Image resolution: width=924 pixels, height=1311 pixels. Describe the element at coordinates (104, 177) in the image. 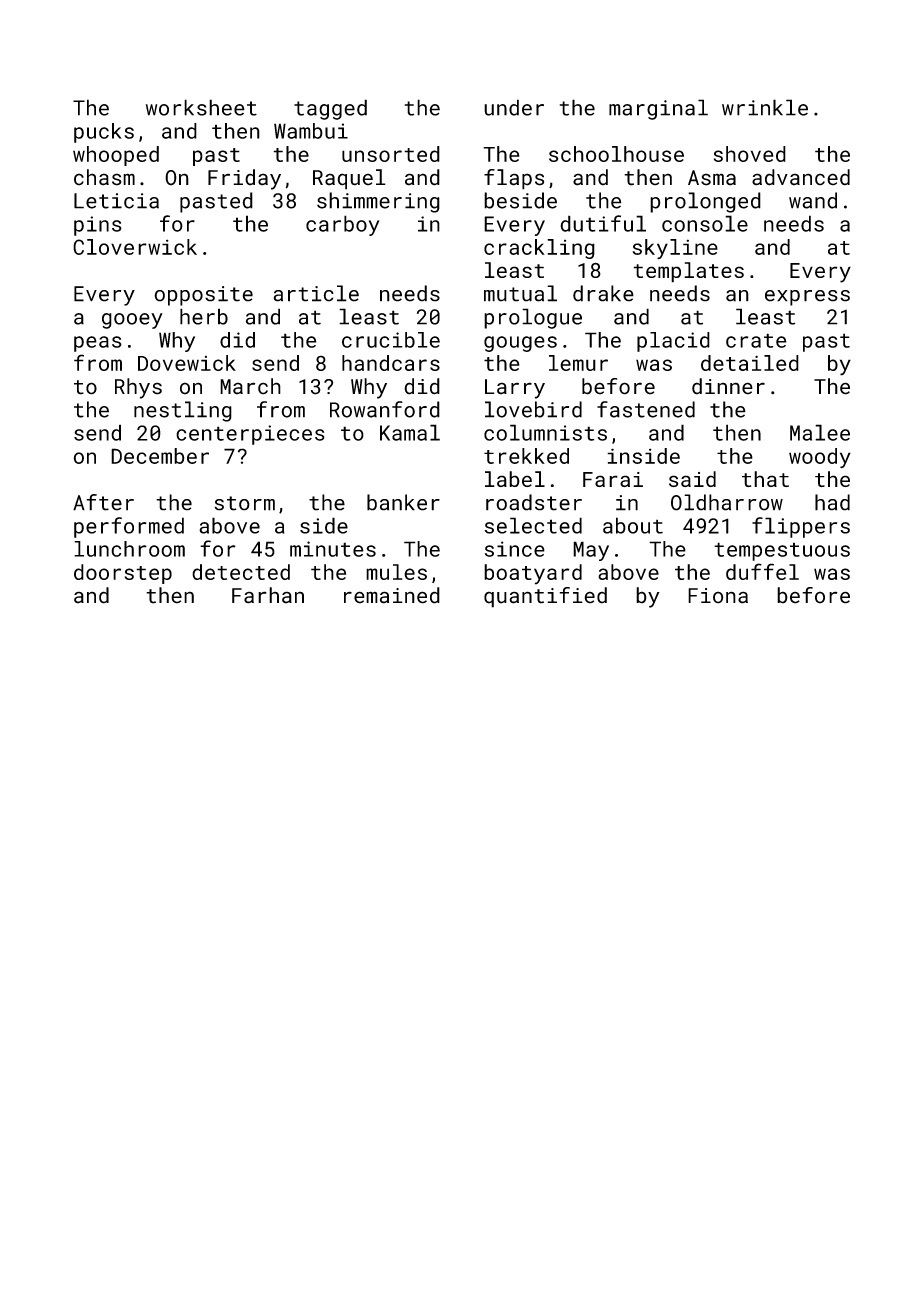

I see `chasm` at that location.
